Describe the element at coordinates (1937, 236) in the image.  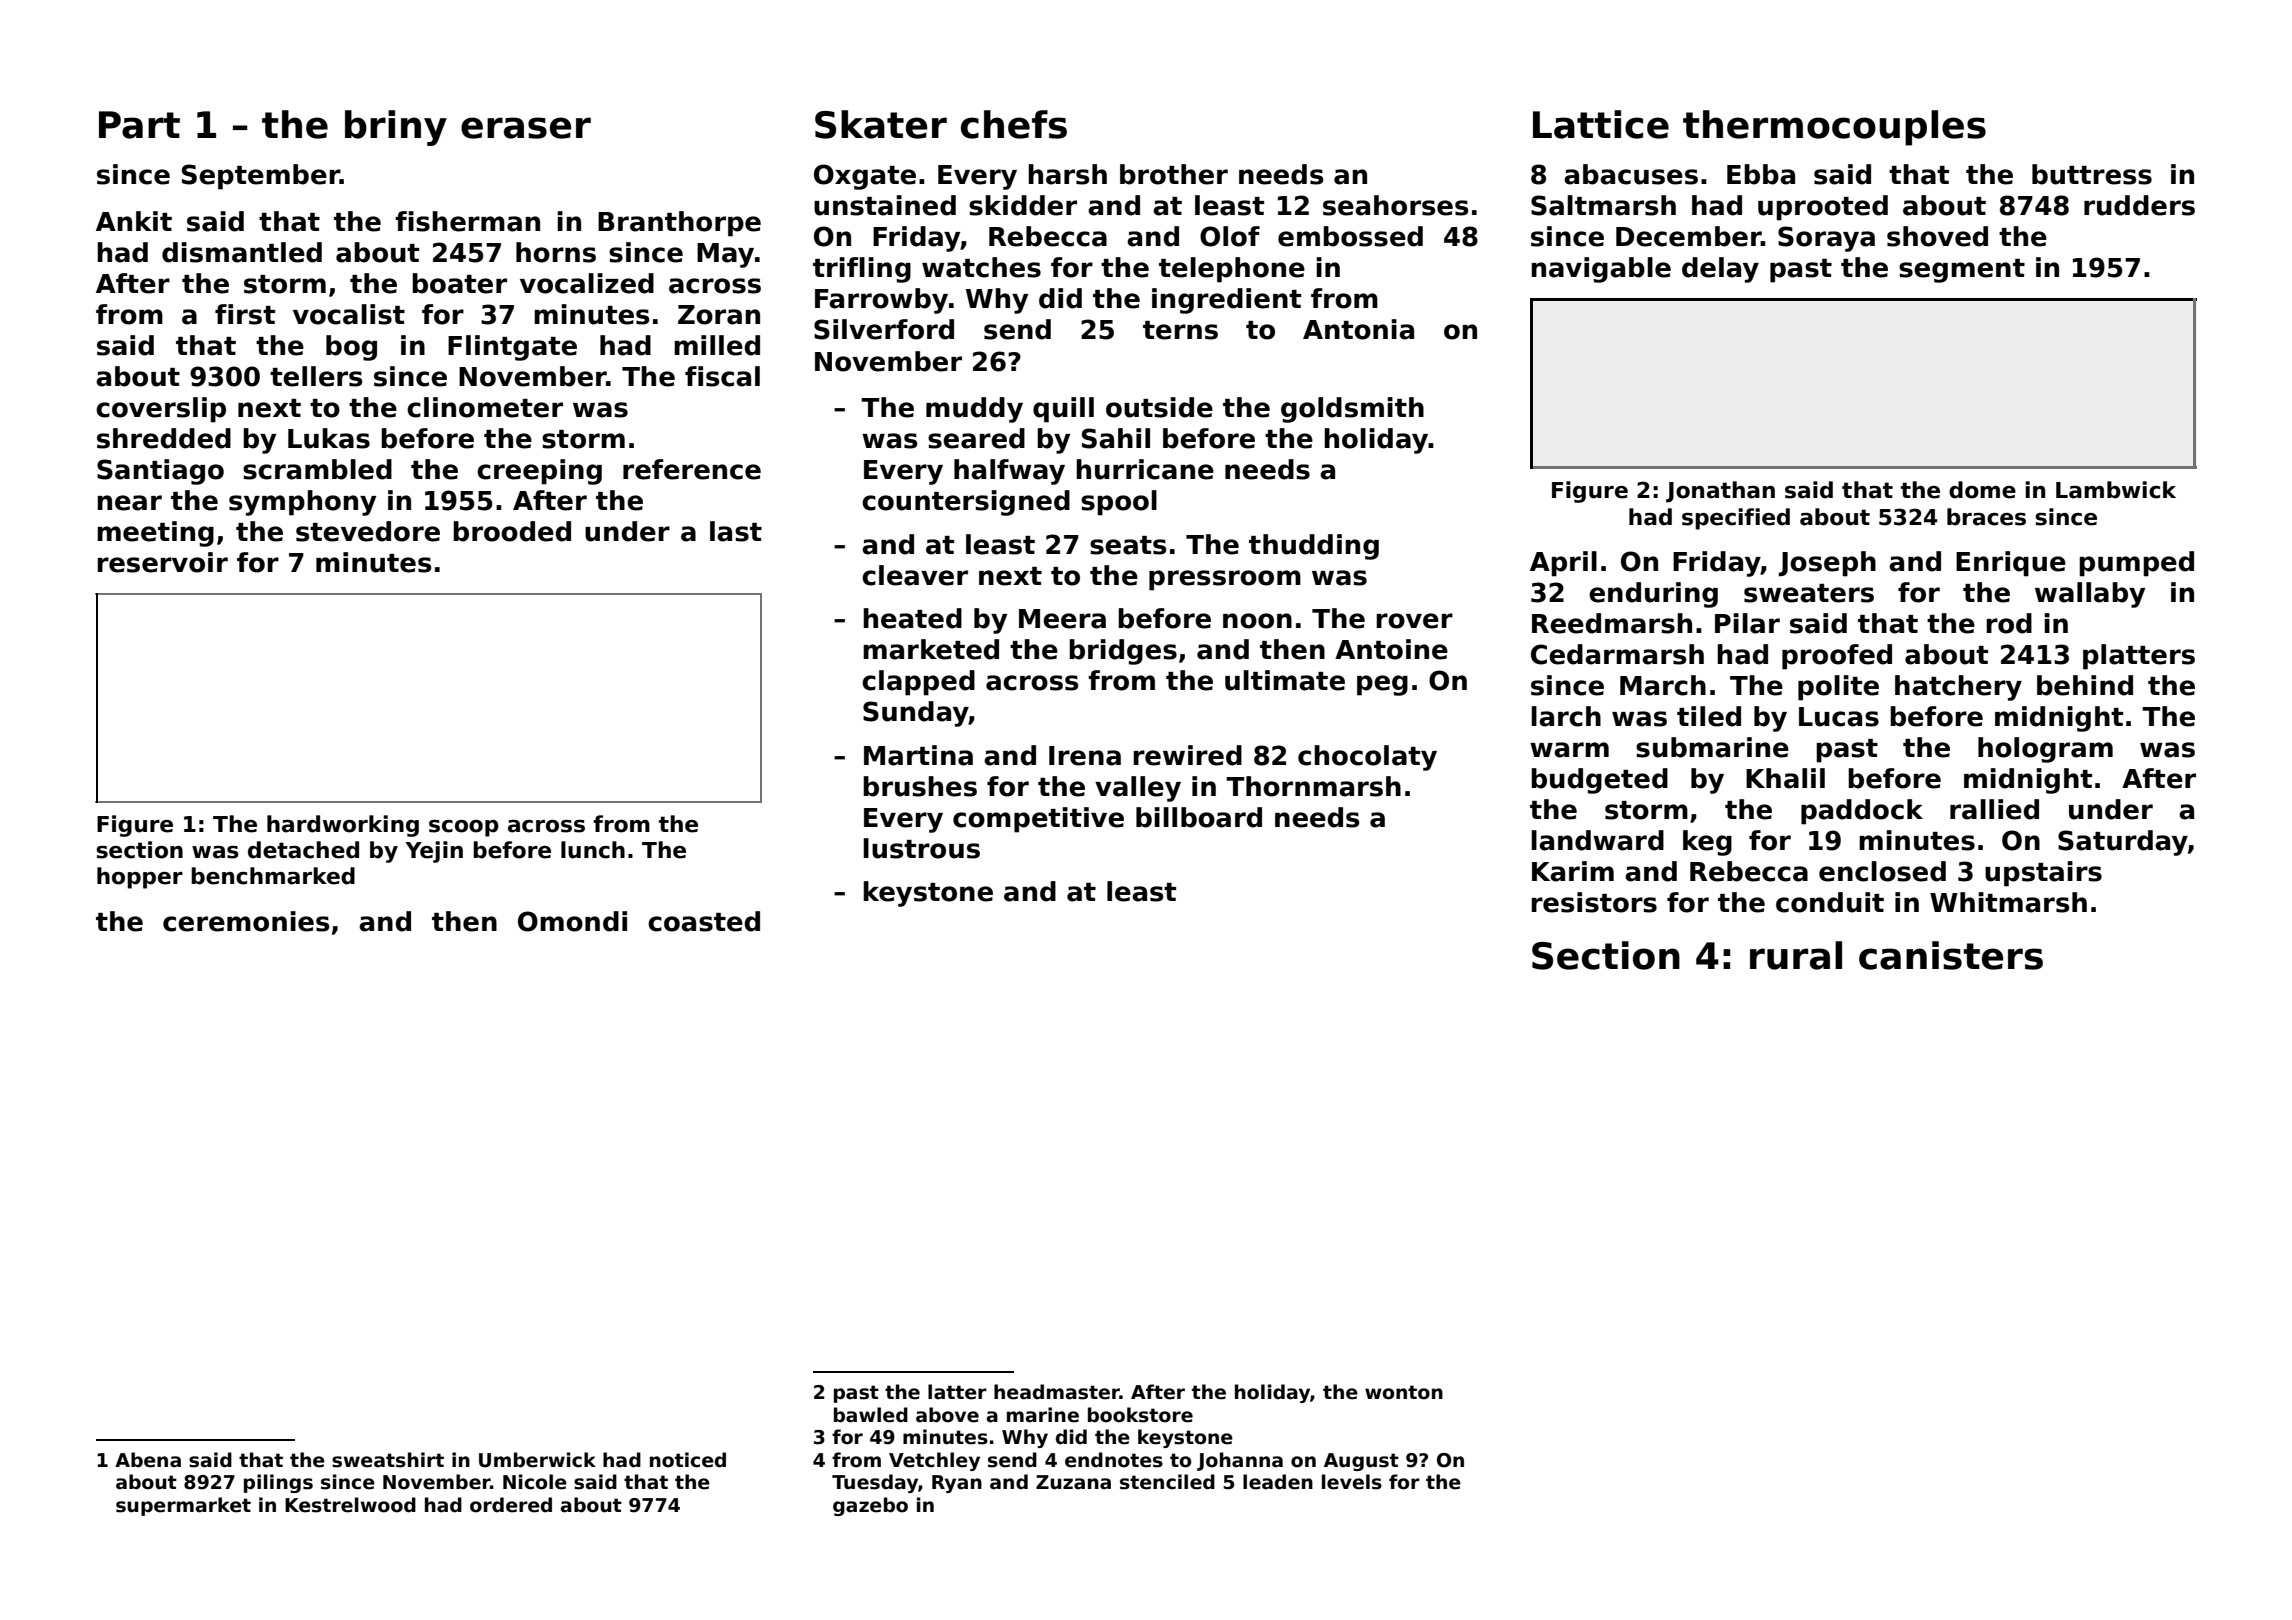
I see `shoved` at that location.
